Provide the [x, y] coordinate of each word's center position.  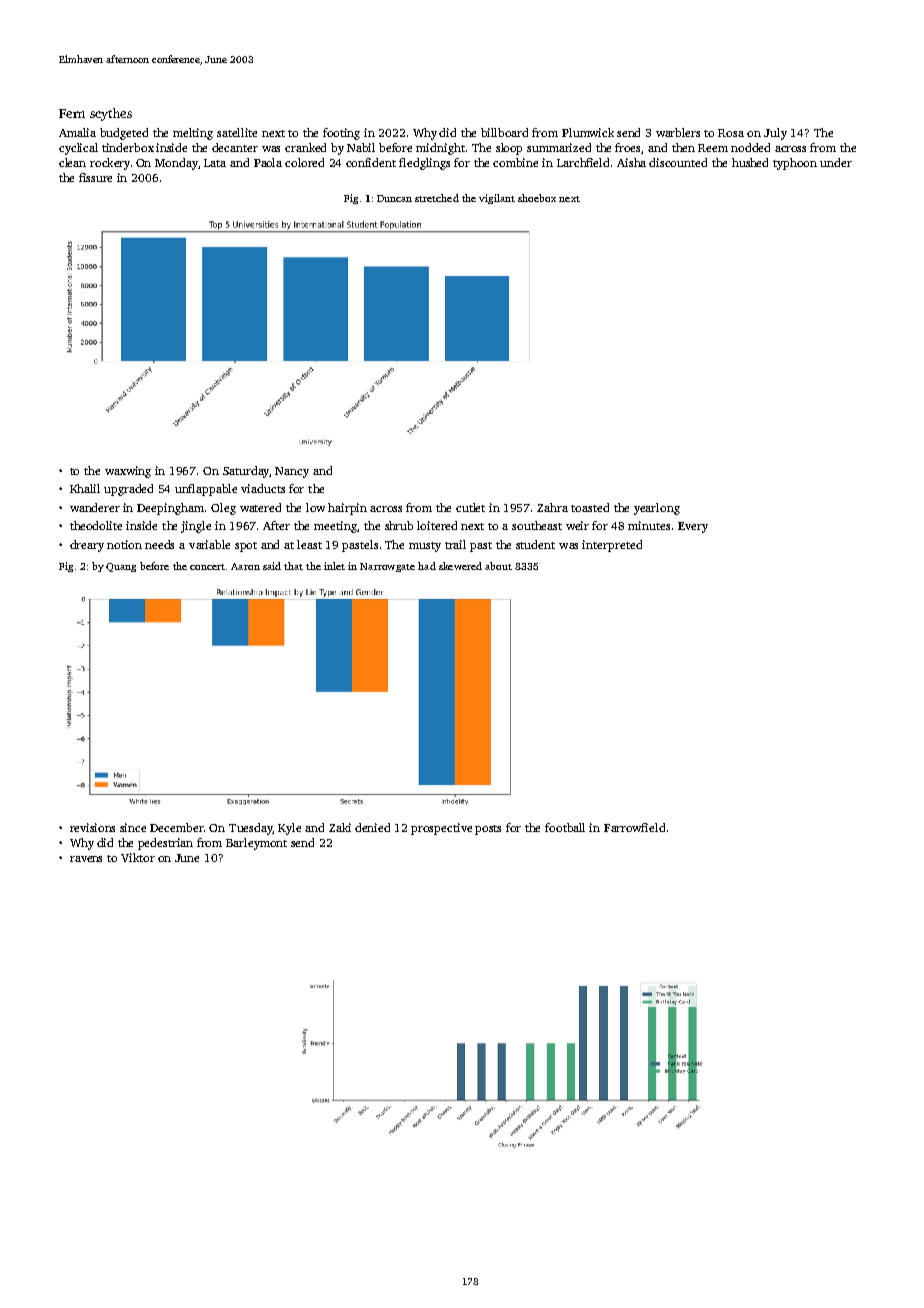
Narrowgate [387, 567]
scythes [111, 114]
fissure [95, 177]
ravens [86, 859]
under [836, 162]
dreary [87, 546]
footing [341, 134]
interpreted [612, 546]
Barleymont [256, 844]
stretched [437, 198]
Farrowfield [634, 827]
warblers [678, 132]
